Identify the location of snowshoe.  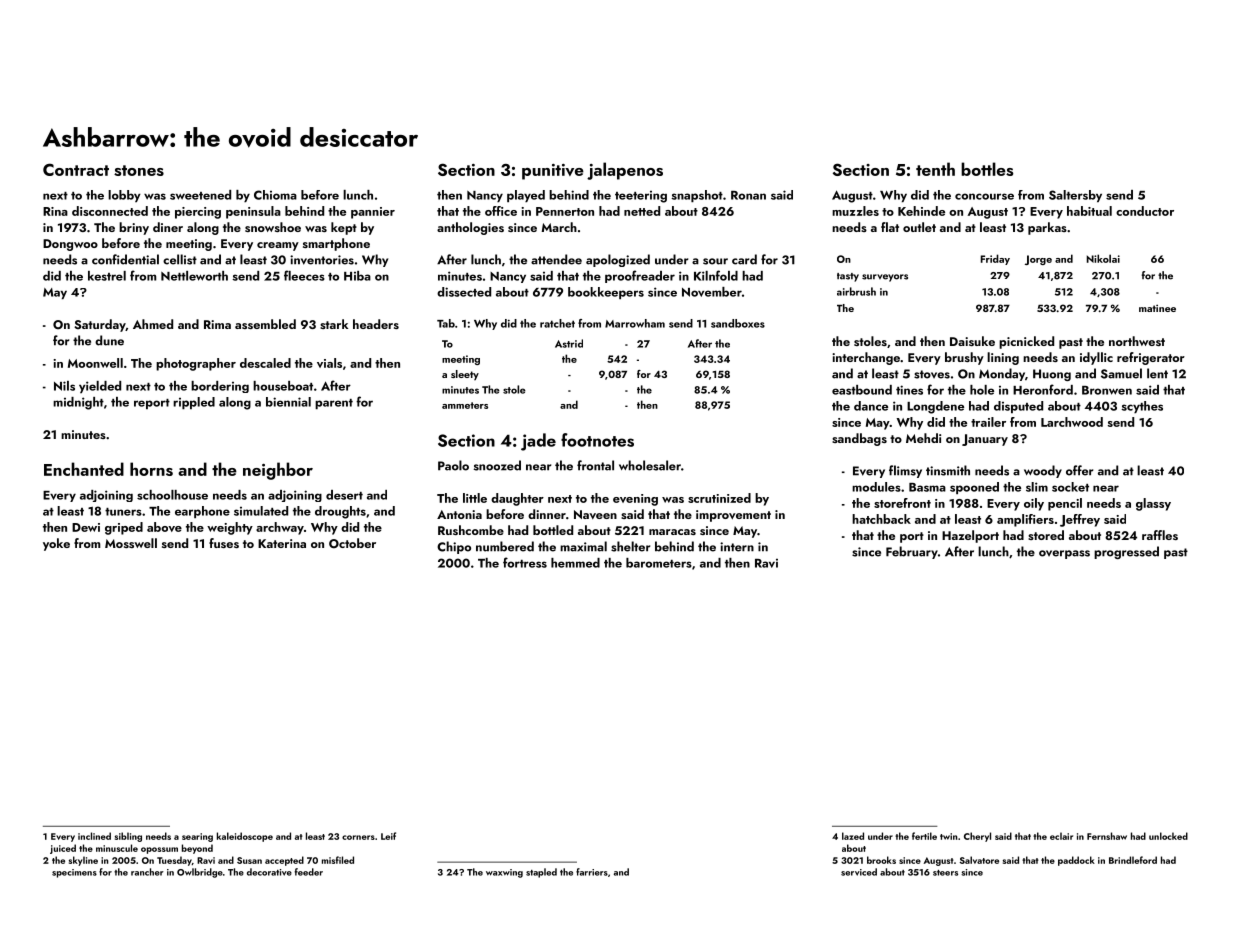
(273, 227).
